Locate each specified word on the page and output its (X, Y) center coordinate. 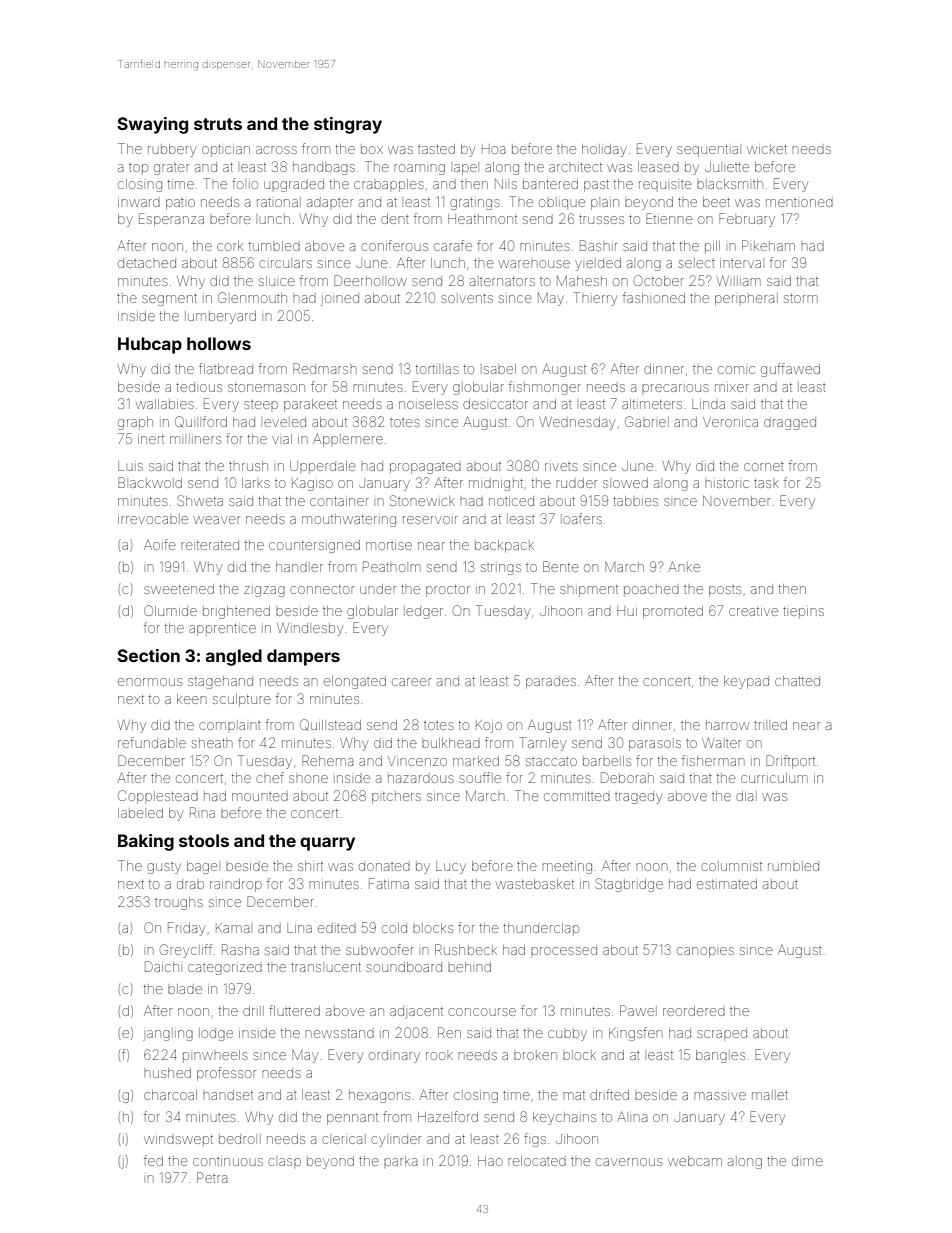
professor (226, 1074)
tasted (436, 149)
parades (551, 682)
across (276, 150)
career (411, 682)
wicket (767, 149)
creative (753, 611)
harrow (727, 725)
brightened (236, 612)
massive (720, 1096)
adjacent (416, 1012)
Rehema (327, 760)
